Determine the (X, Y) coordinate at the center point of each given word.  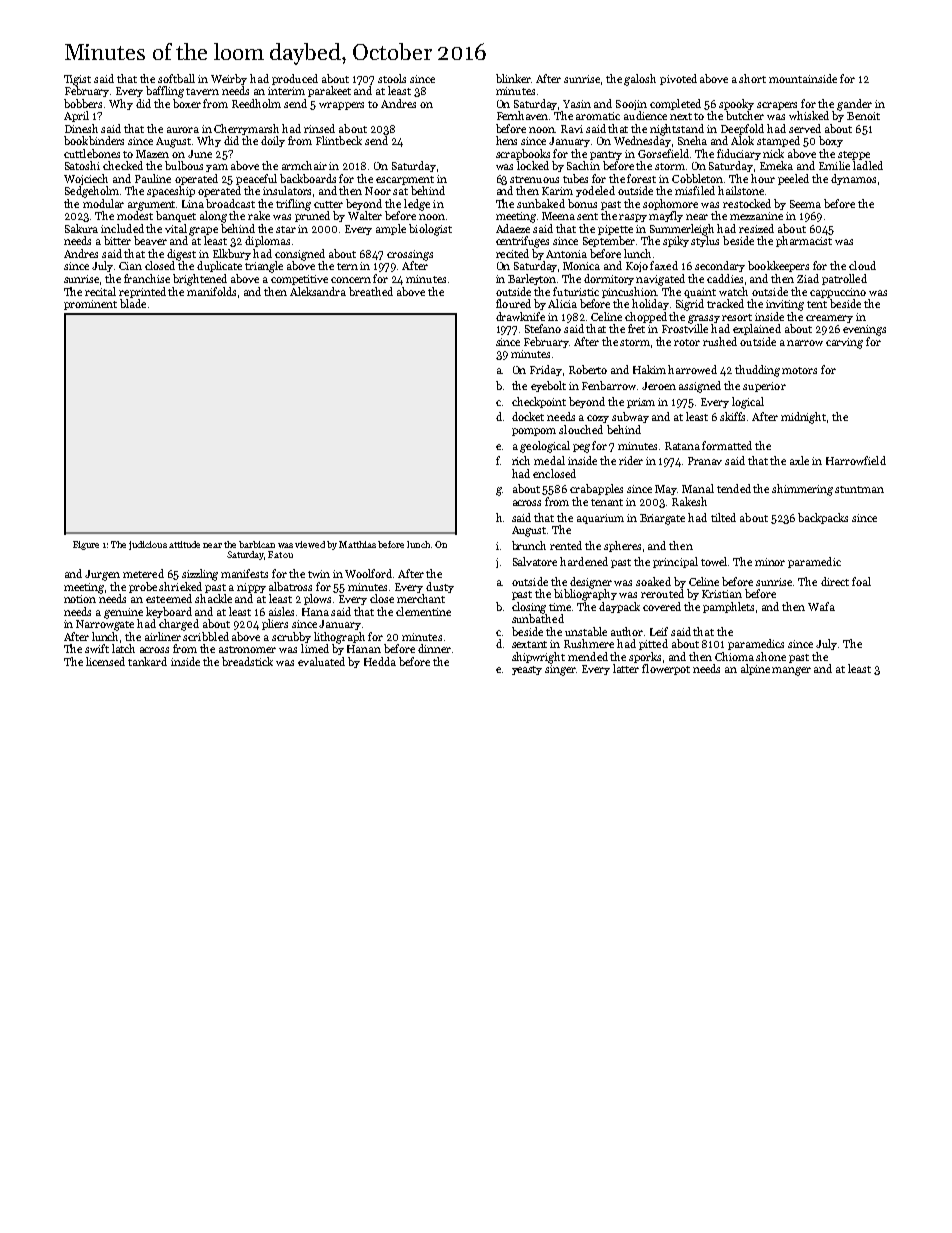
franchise (147, 278)
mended (588, 656)
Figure (86, 545)
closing (529, 608)
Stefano (543, 328)
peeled (793, 179)
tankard (147, 661)
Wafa (821, 606)
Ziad (808, 278)
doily (273, 141)
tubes (575, 178)
